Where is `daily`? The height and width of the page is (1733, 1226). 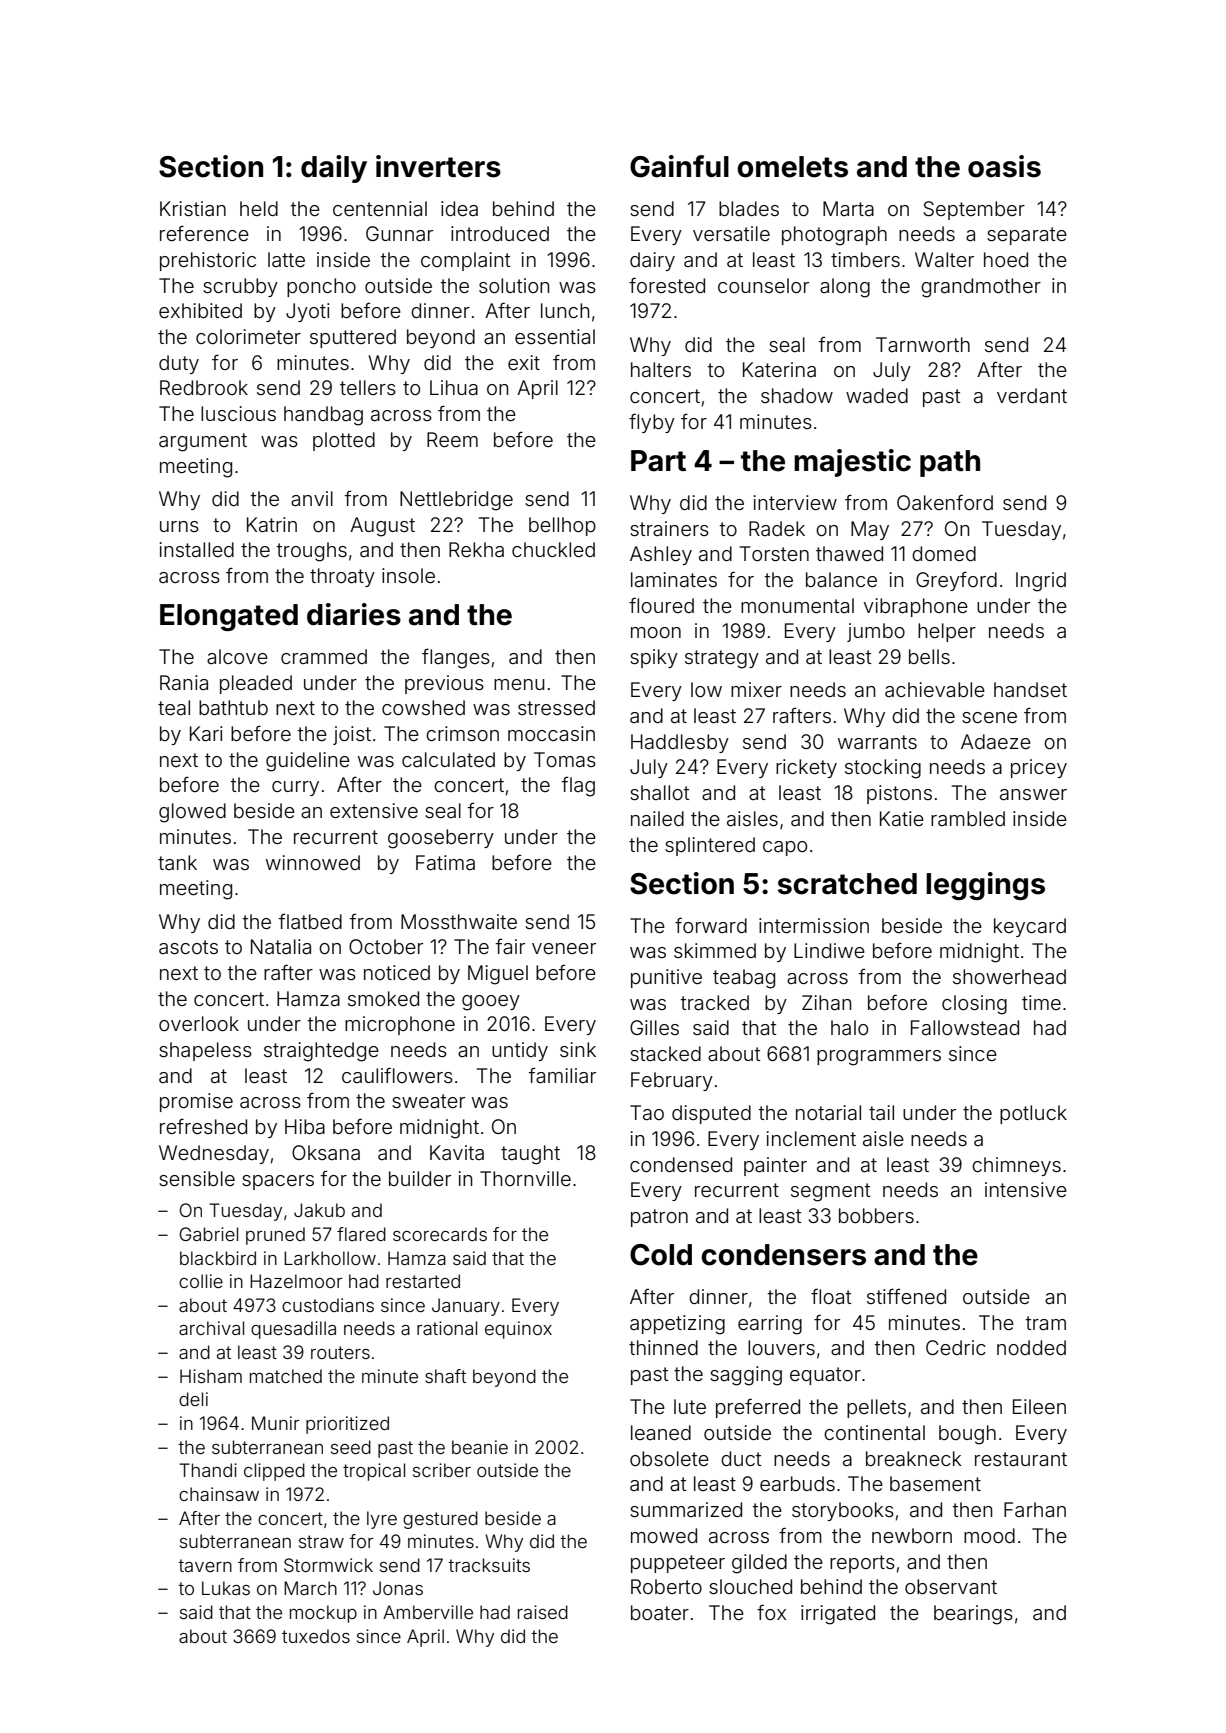 daily is located at coordinates (334, 169).
